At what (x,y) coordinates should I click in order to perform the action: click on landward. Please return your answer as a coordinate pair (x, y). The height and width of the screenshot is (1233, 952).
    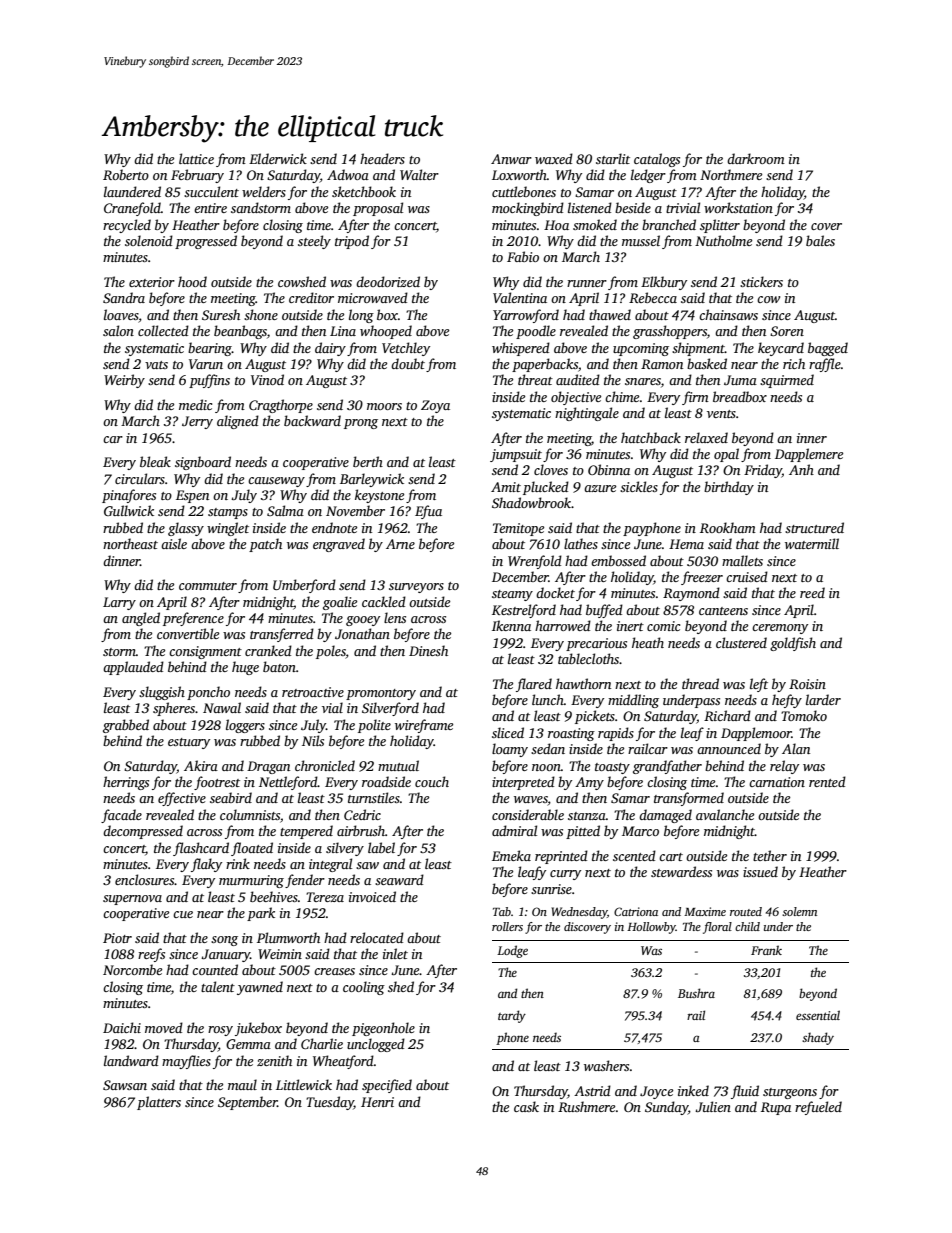
    Looking at the image, I should click on (131, 1060).
